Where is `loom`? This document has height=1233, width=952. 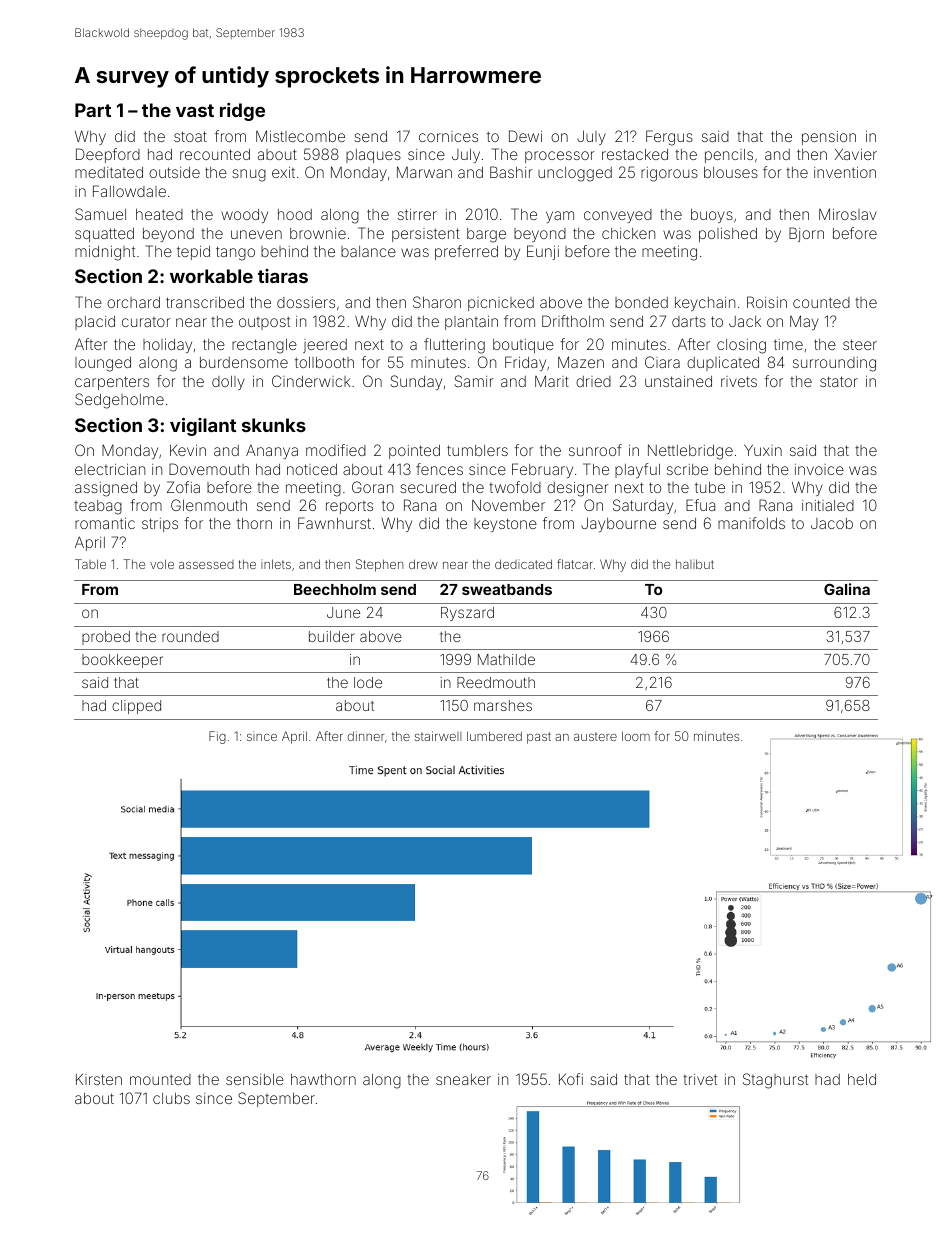 loom is located at coordinates (636, 736).
